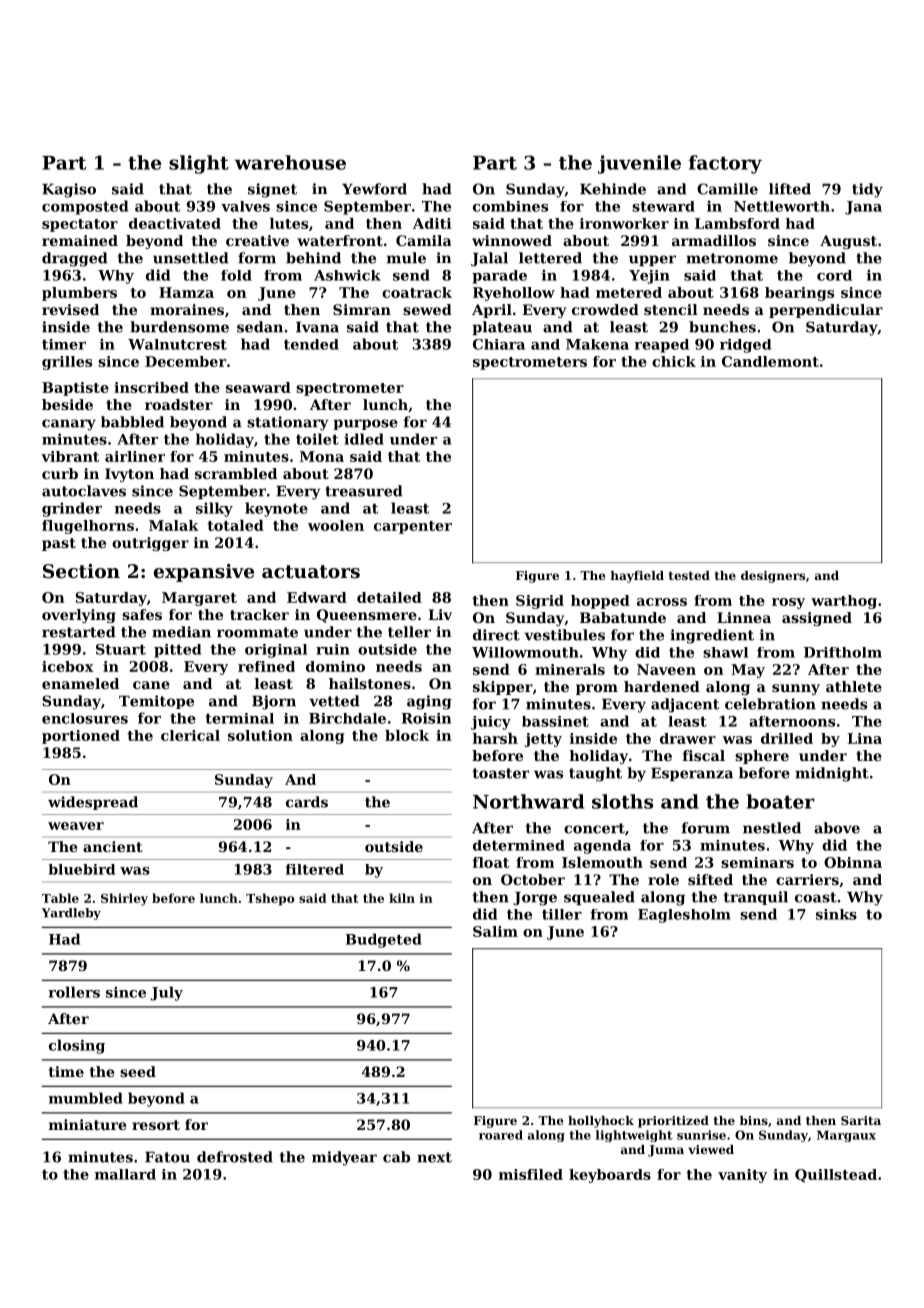 The image size is (924, 1308). I want to click on rollers, so click(74, 992).
